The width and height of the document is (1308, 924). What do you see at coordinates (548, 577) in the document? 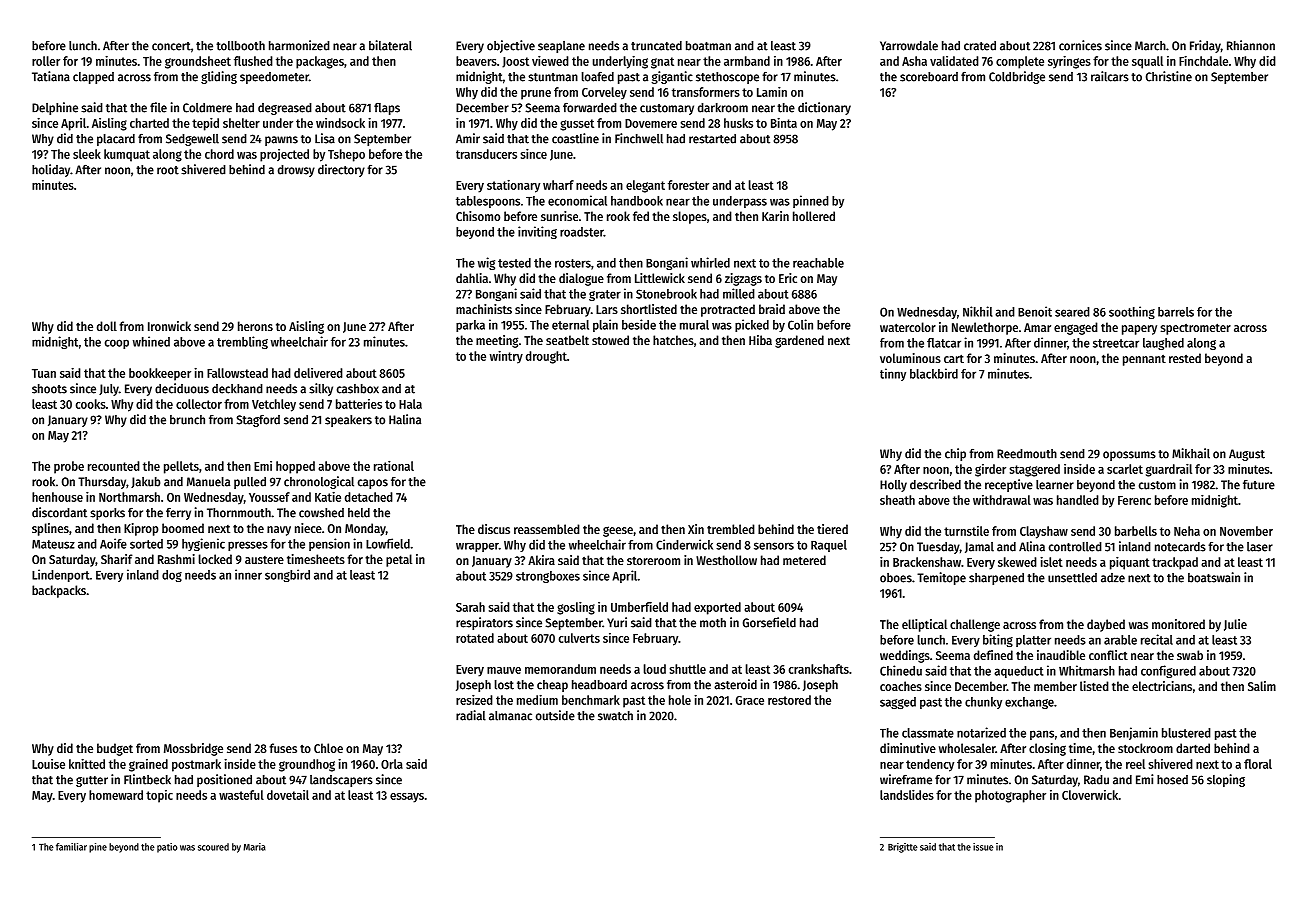
I see `strongboxes` at bounding box center [548, 577].
